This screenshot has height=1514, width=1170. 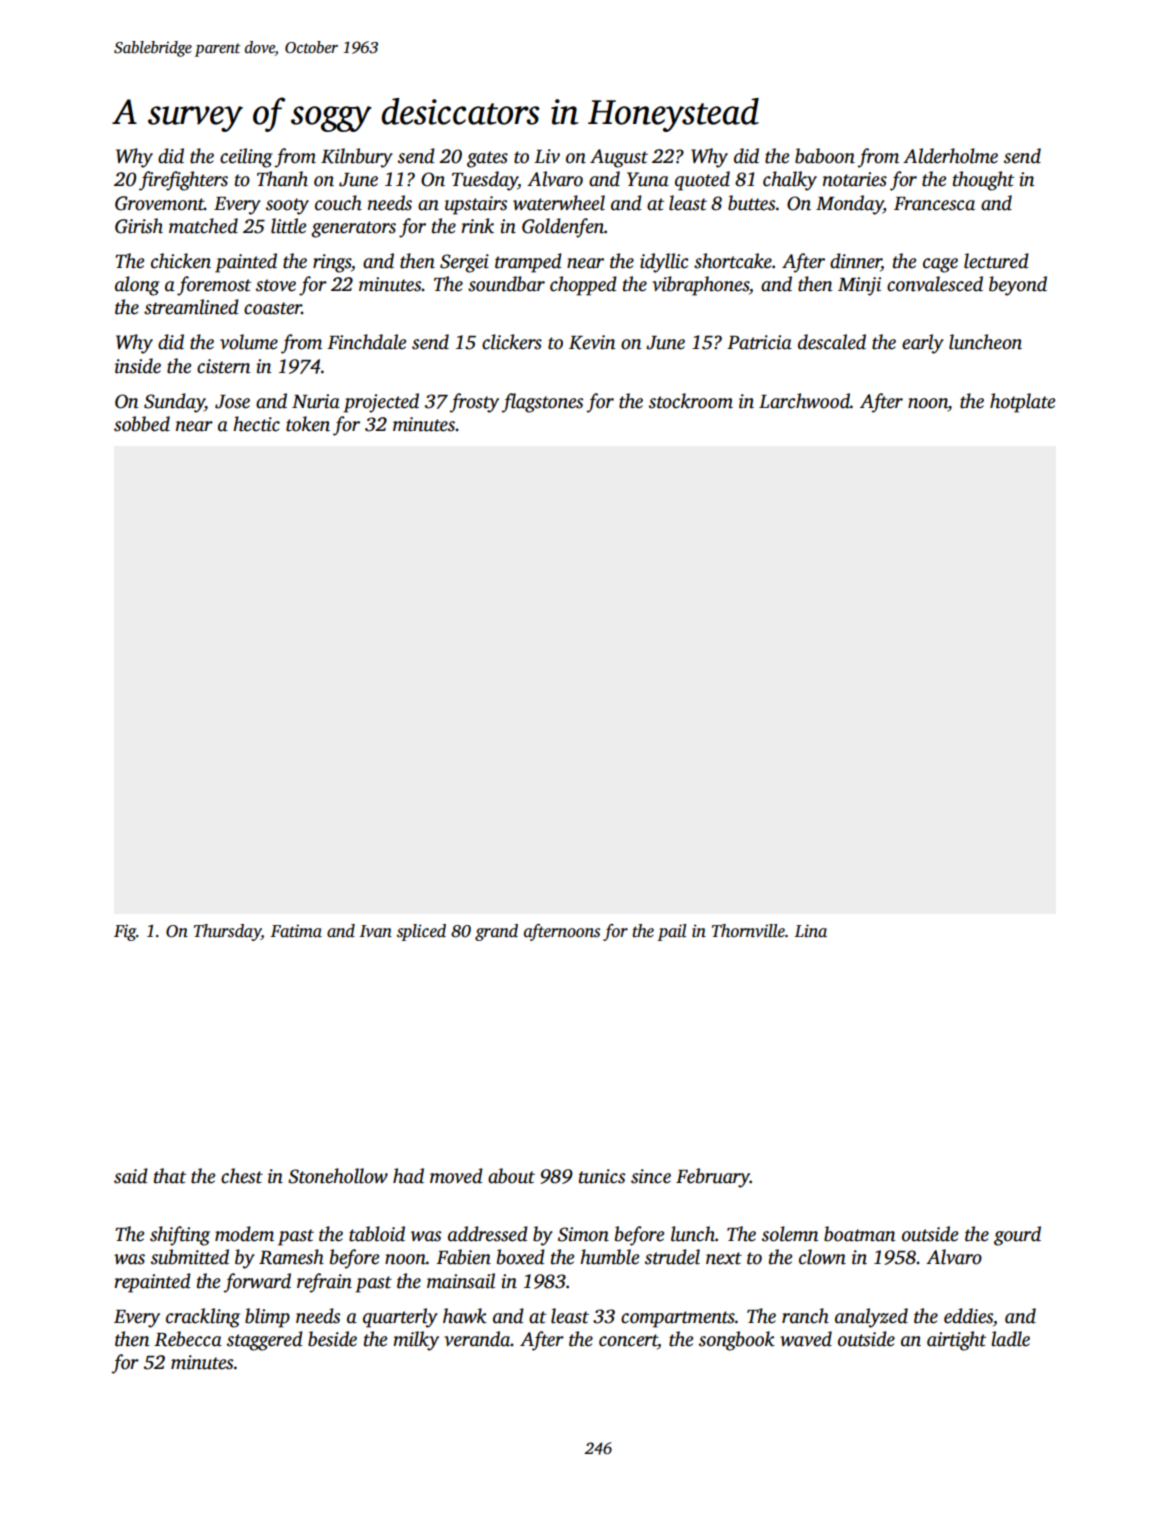 What do you see at coordinates (265, 1341) in the screenshot?
I see `staggered` at bounding box center [265, 1341].
